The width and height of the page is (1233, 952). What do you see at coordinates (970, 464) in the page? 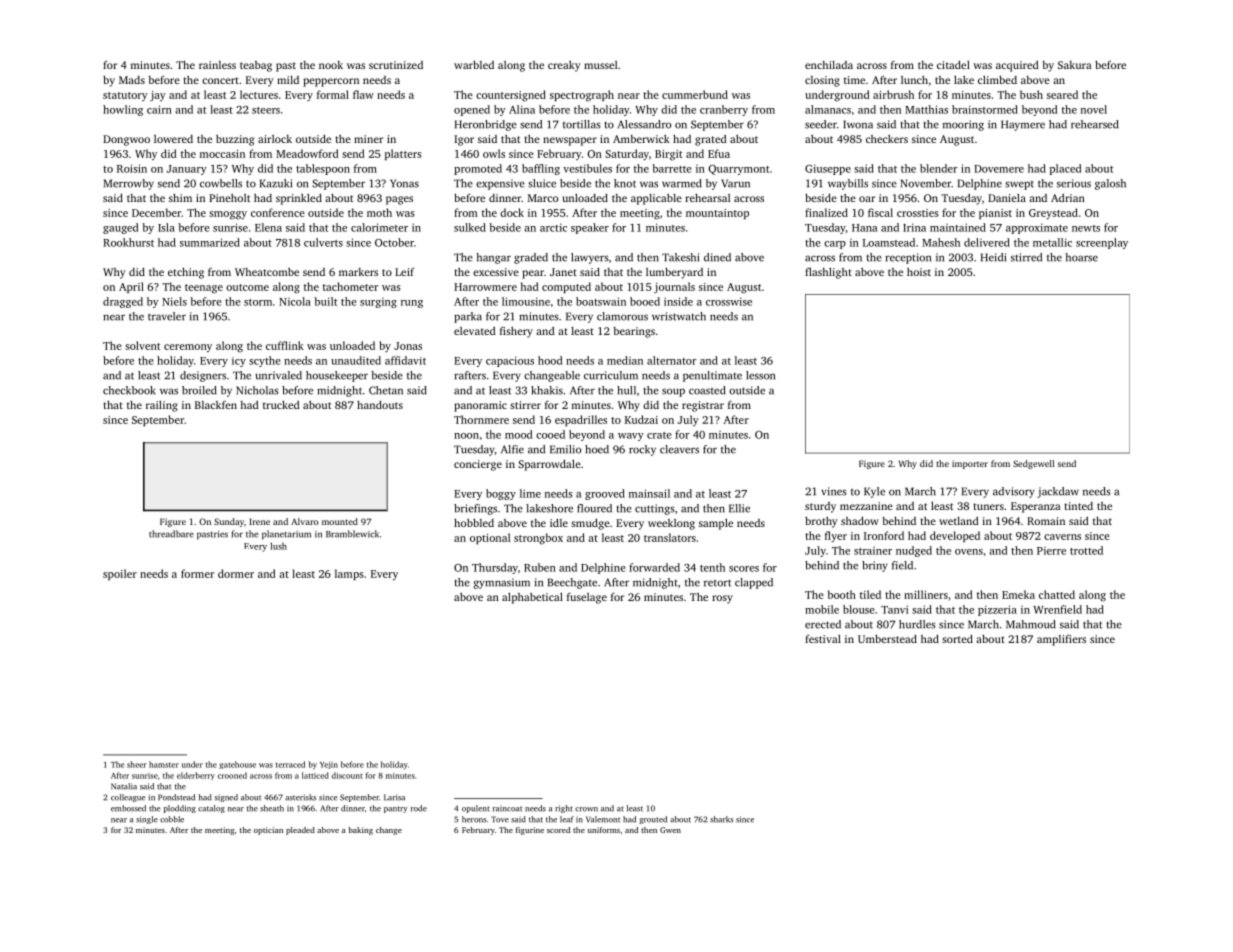
I see `importer` at bounding box center [970, 464].
